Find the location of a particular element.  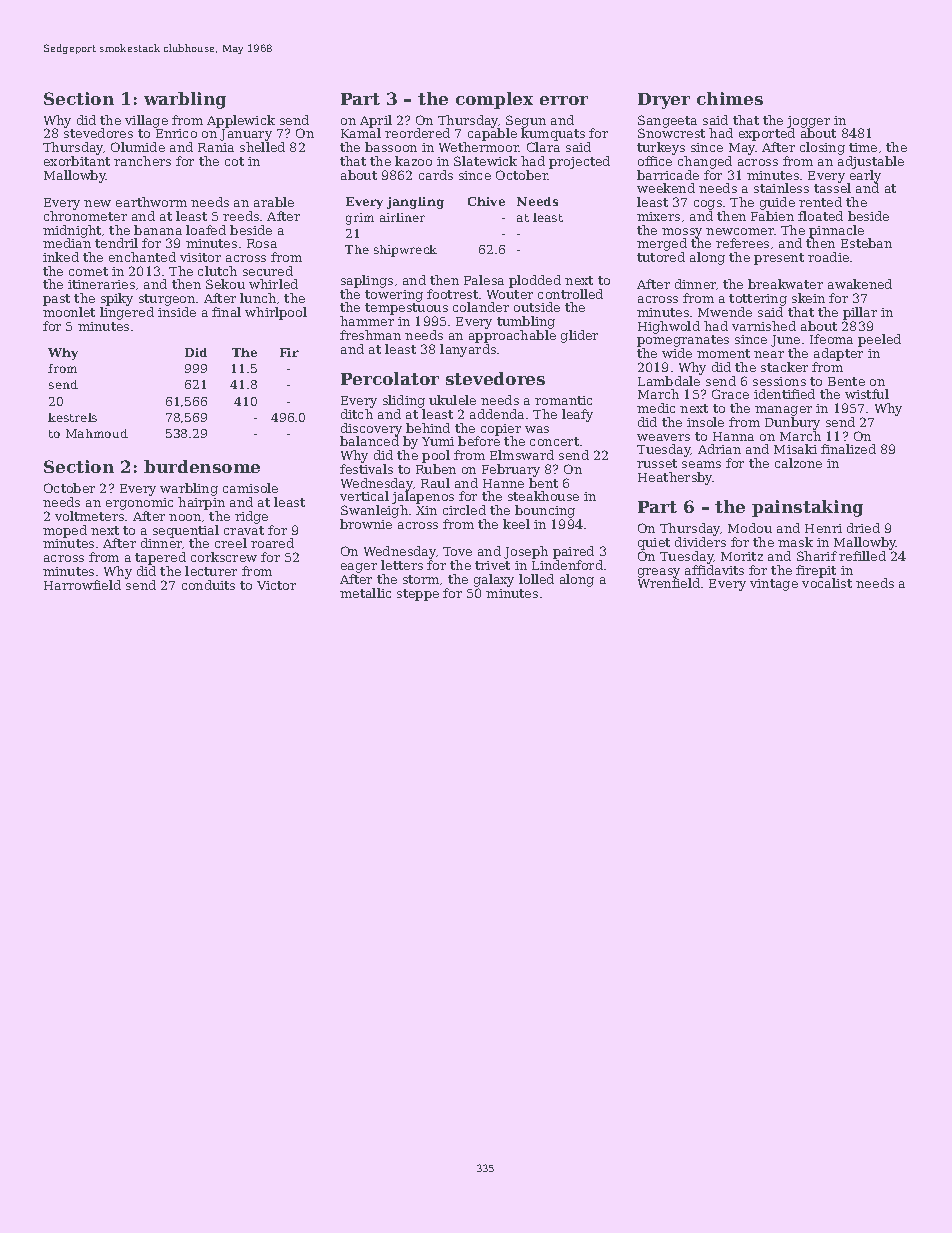

pomegranates is located at coordinates (683, 341).
